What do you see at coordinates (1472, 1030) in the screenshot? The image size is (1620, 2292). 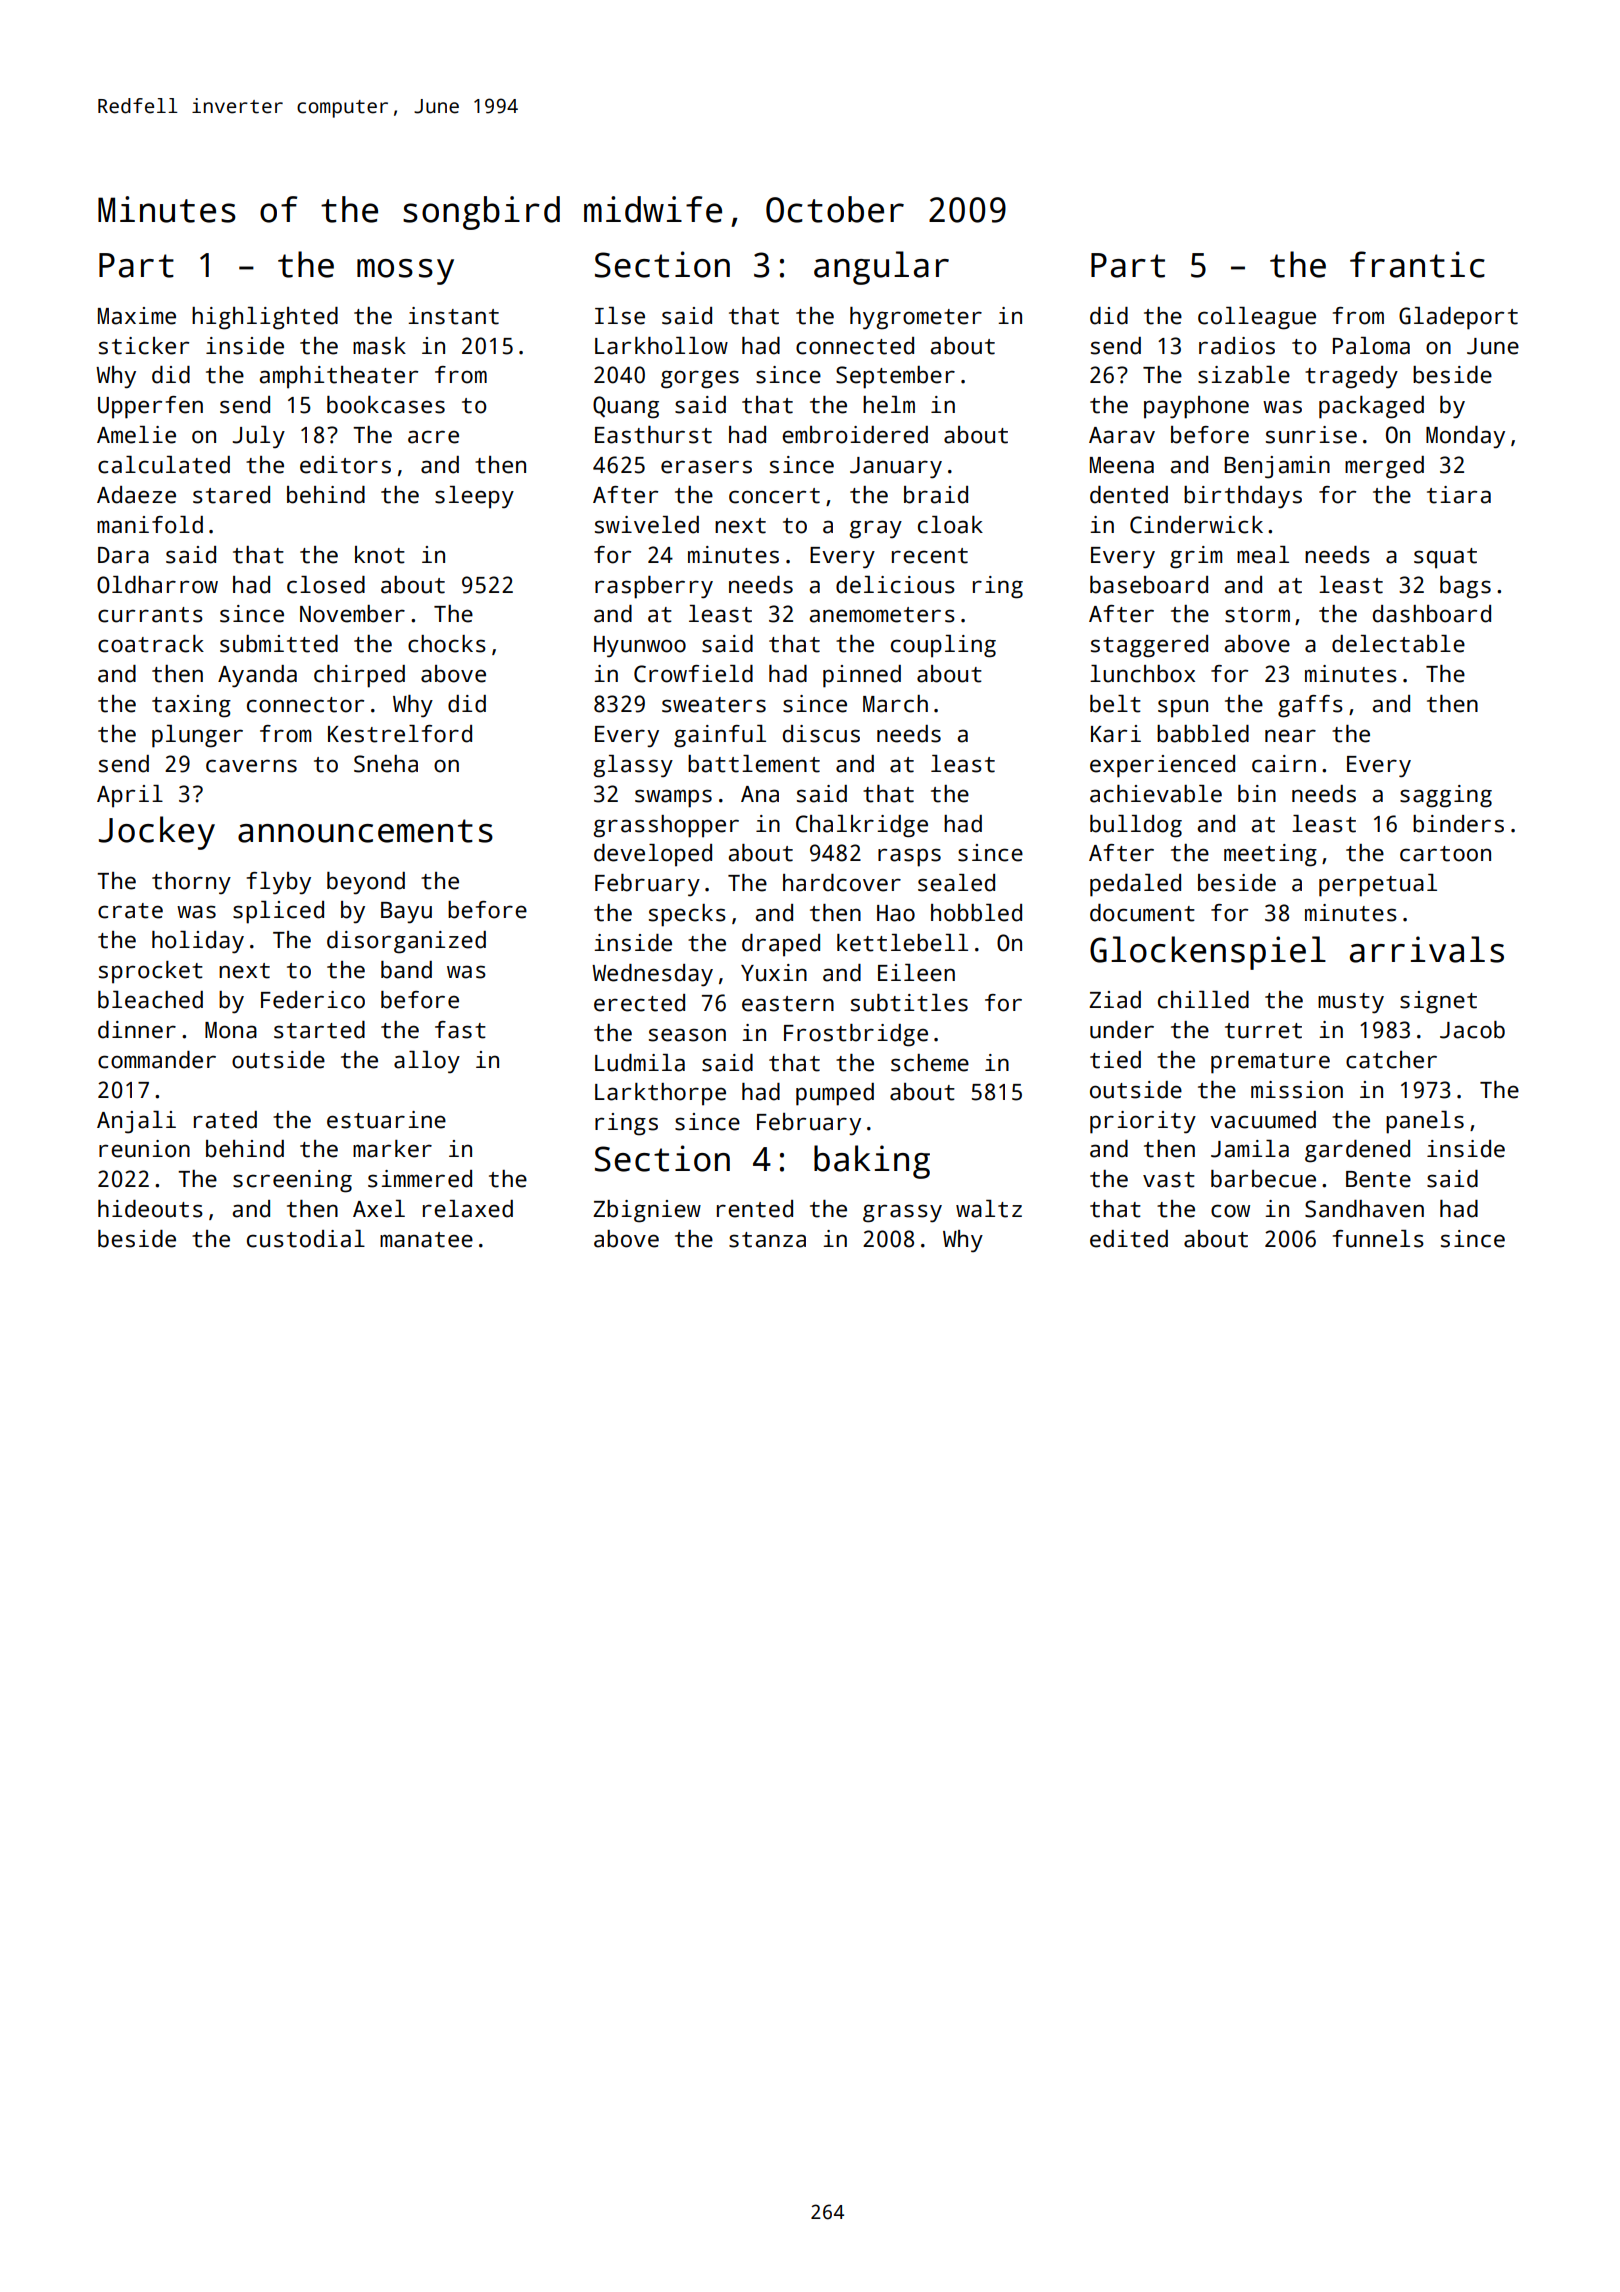 I see `Jacob` at bounding box center [1472, 1030].
